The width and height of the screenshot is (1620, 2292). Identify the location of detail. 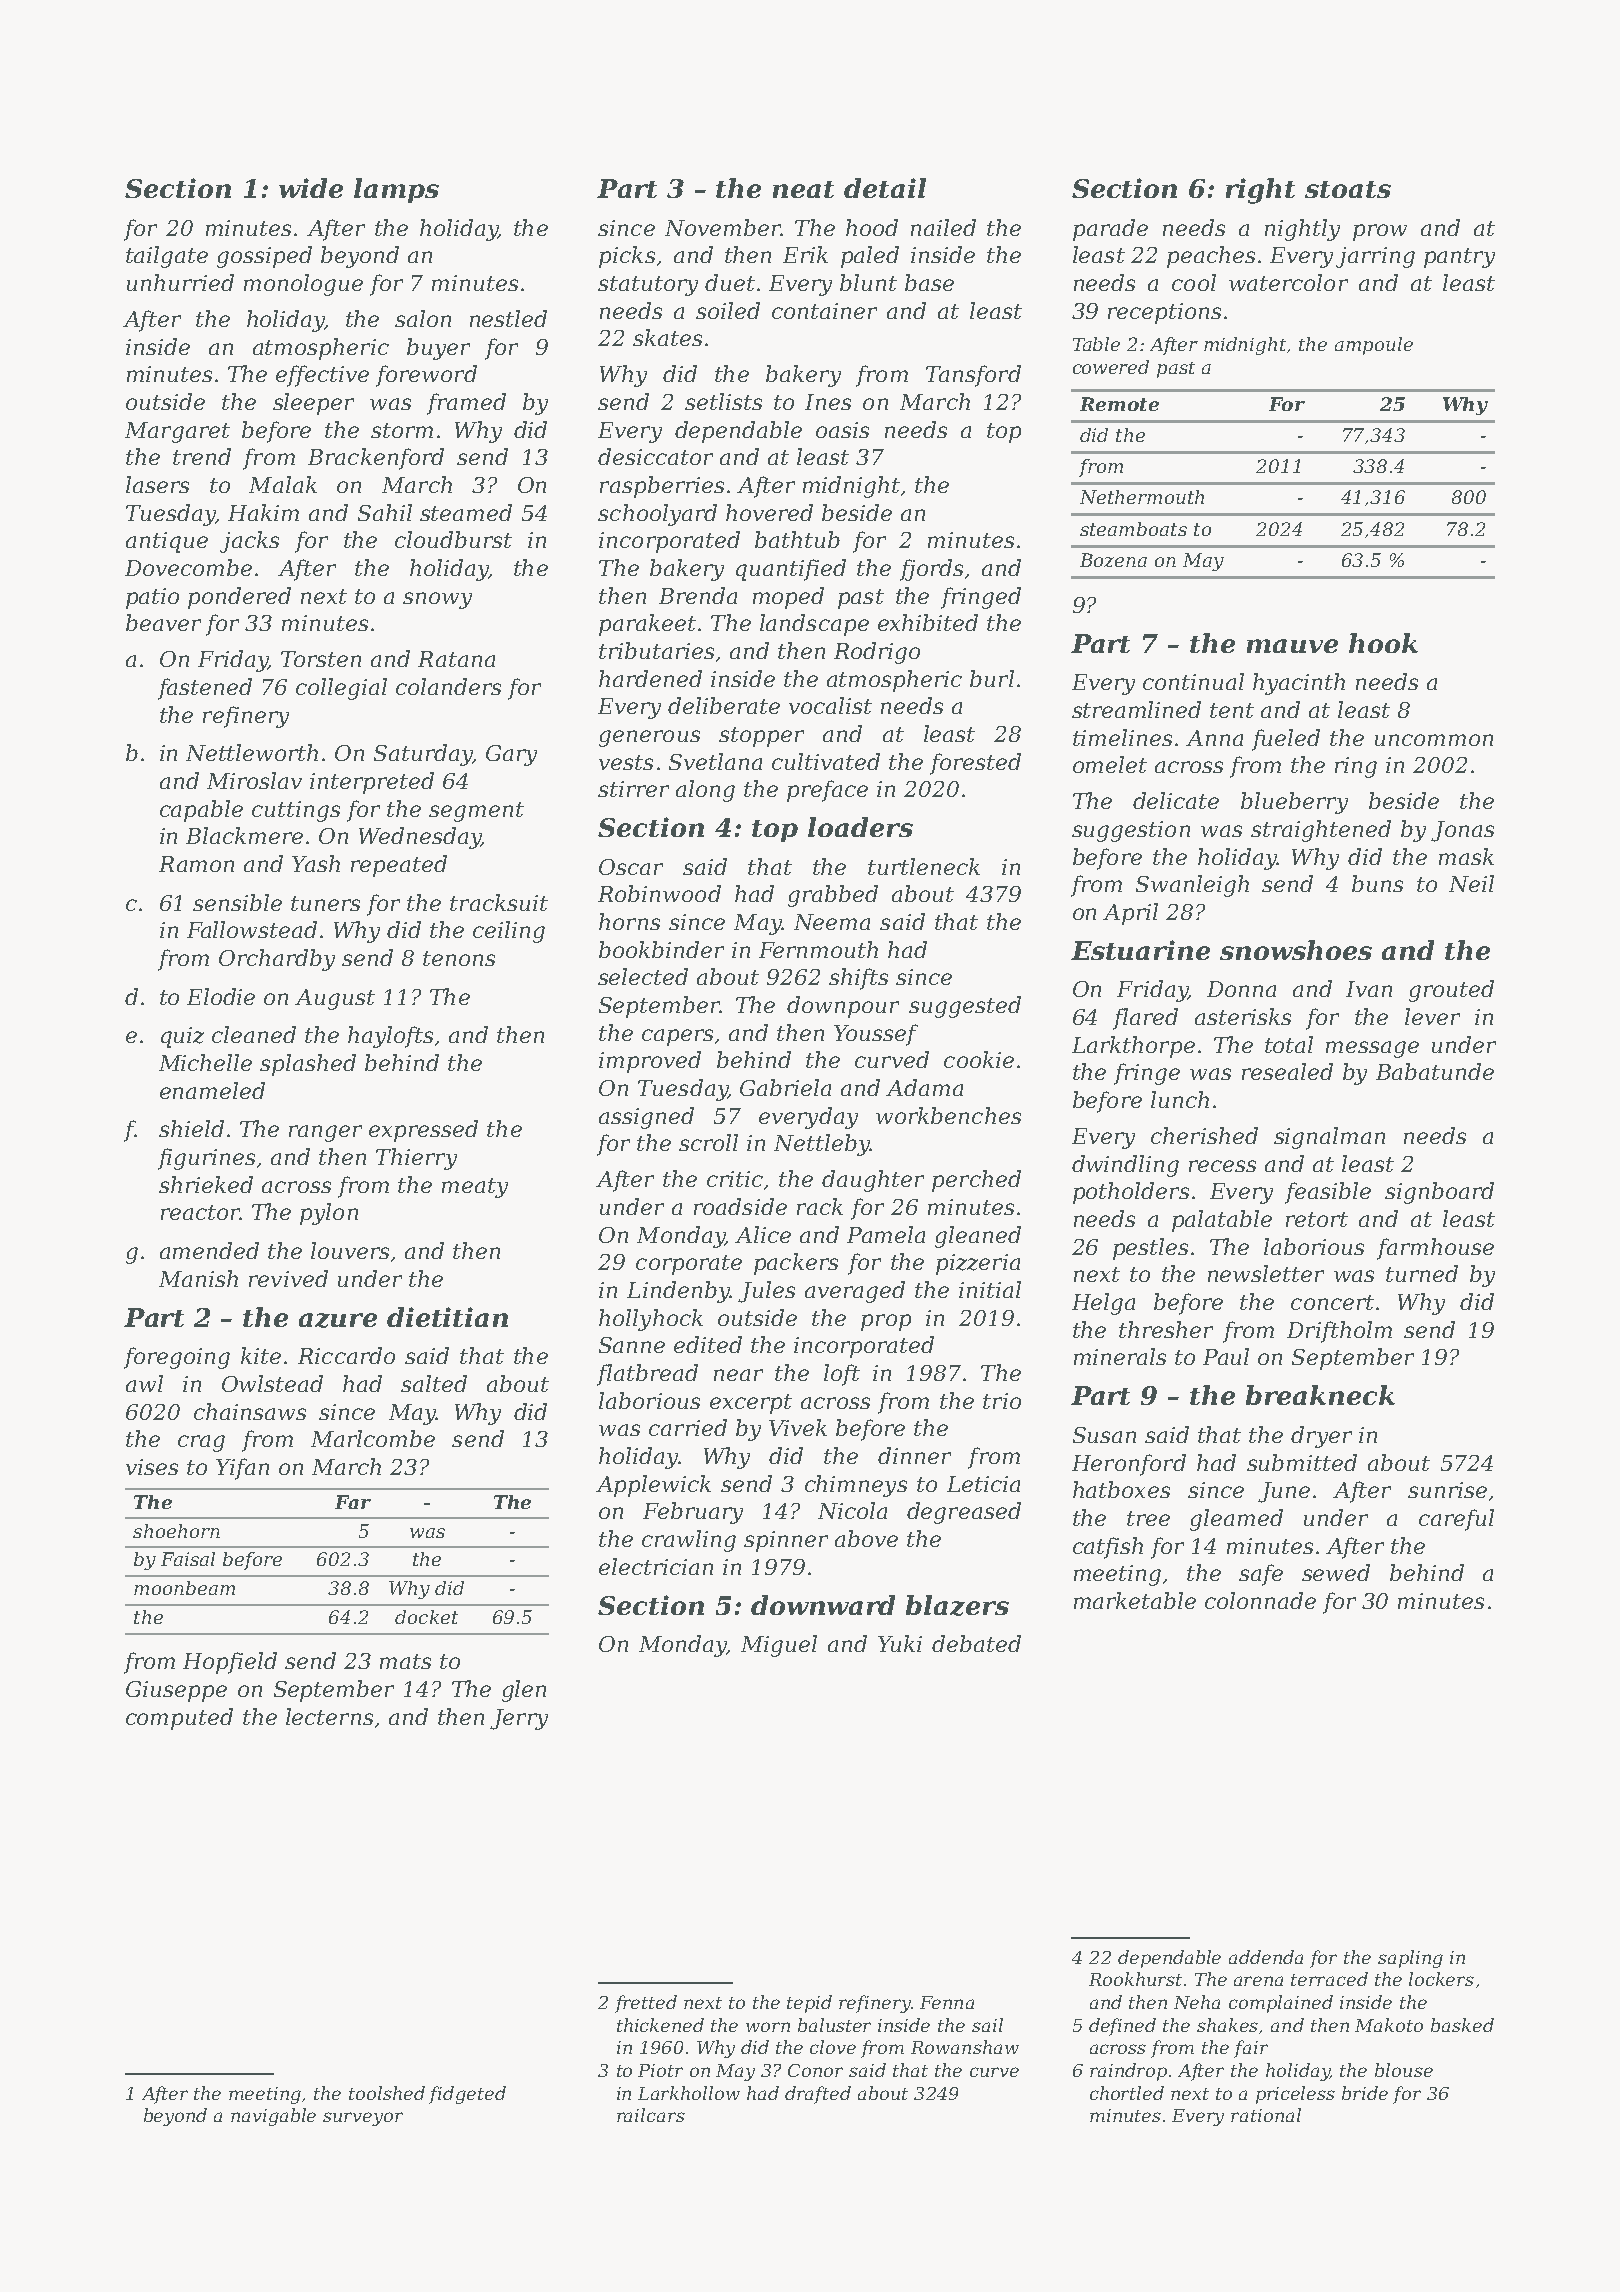
(885, 188).
